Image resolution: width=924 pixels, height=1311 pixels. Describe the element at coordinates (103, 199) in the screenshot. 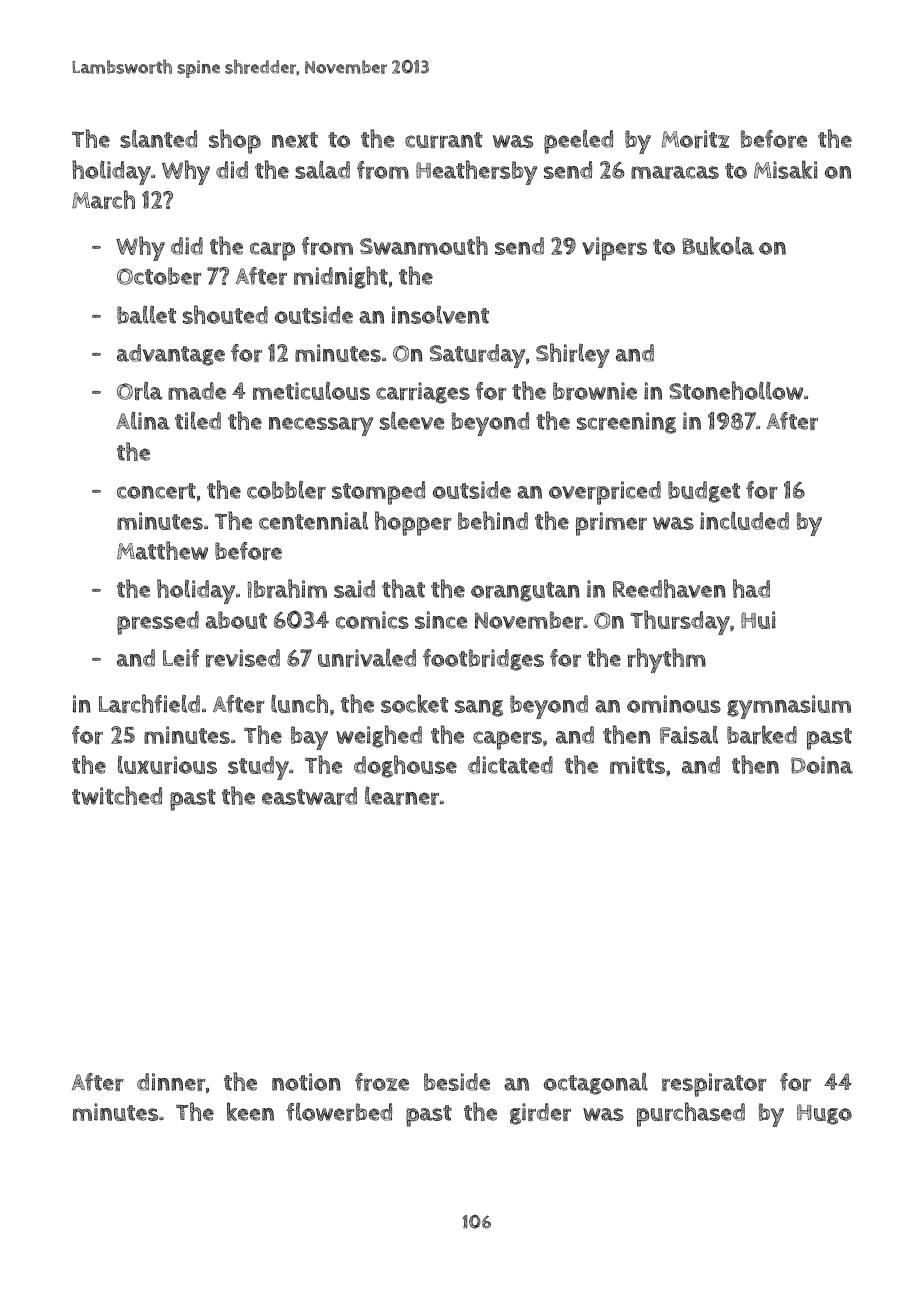

I see `March` at that location.
